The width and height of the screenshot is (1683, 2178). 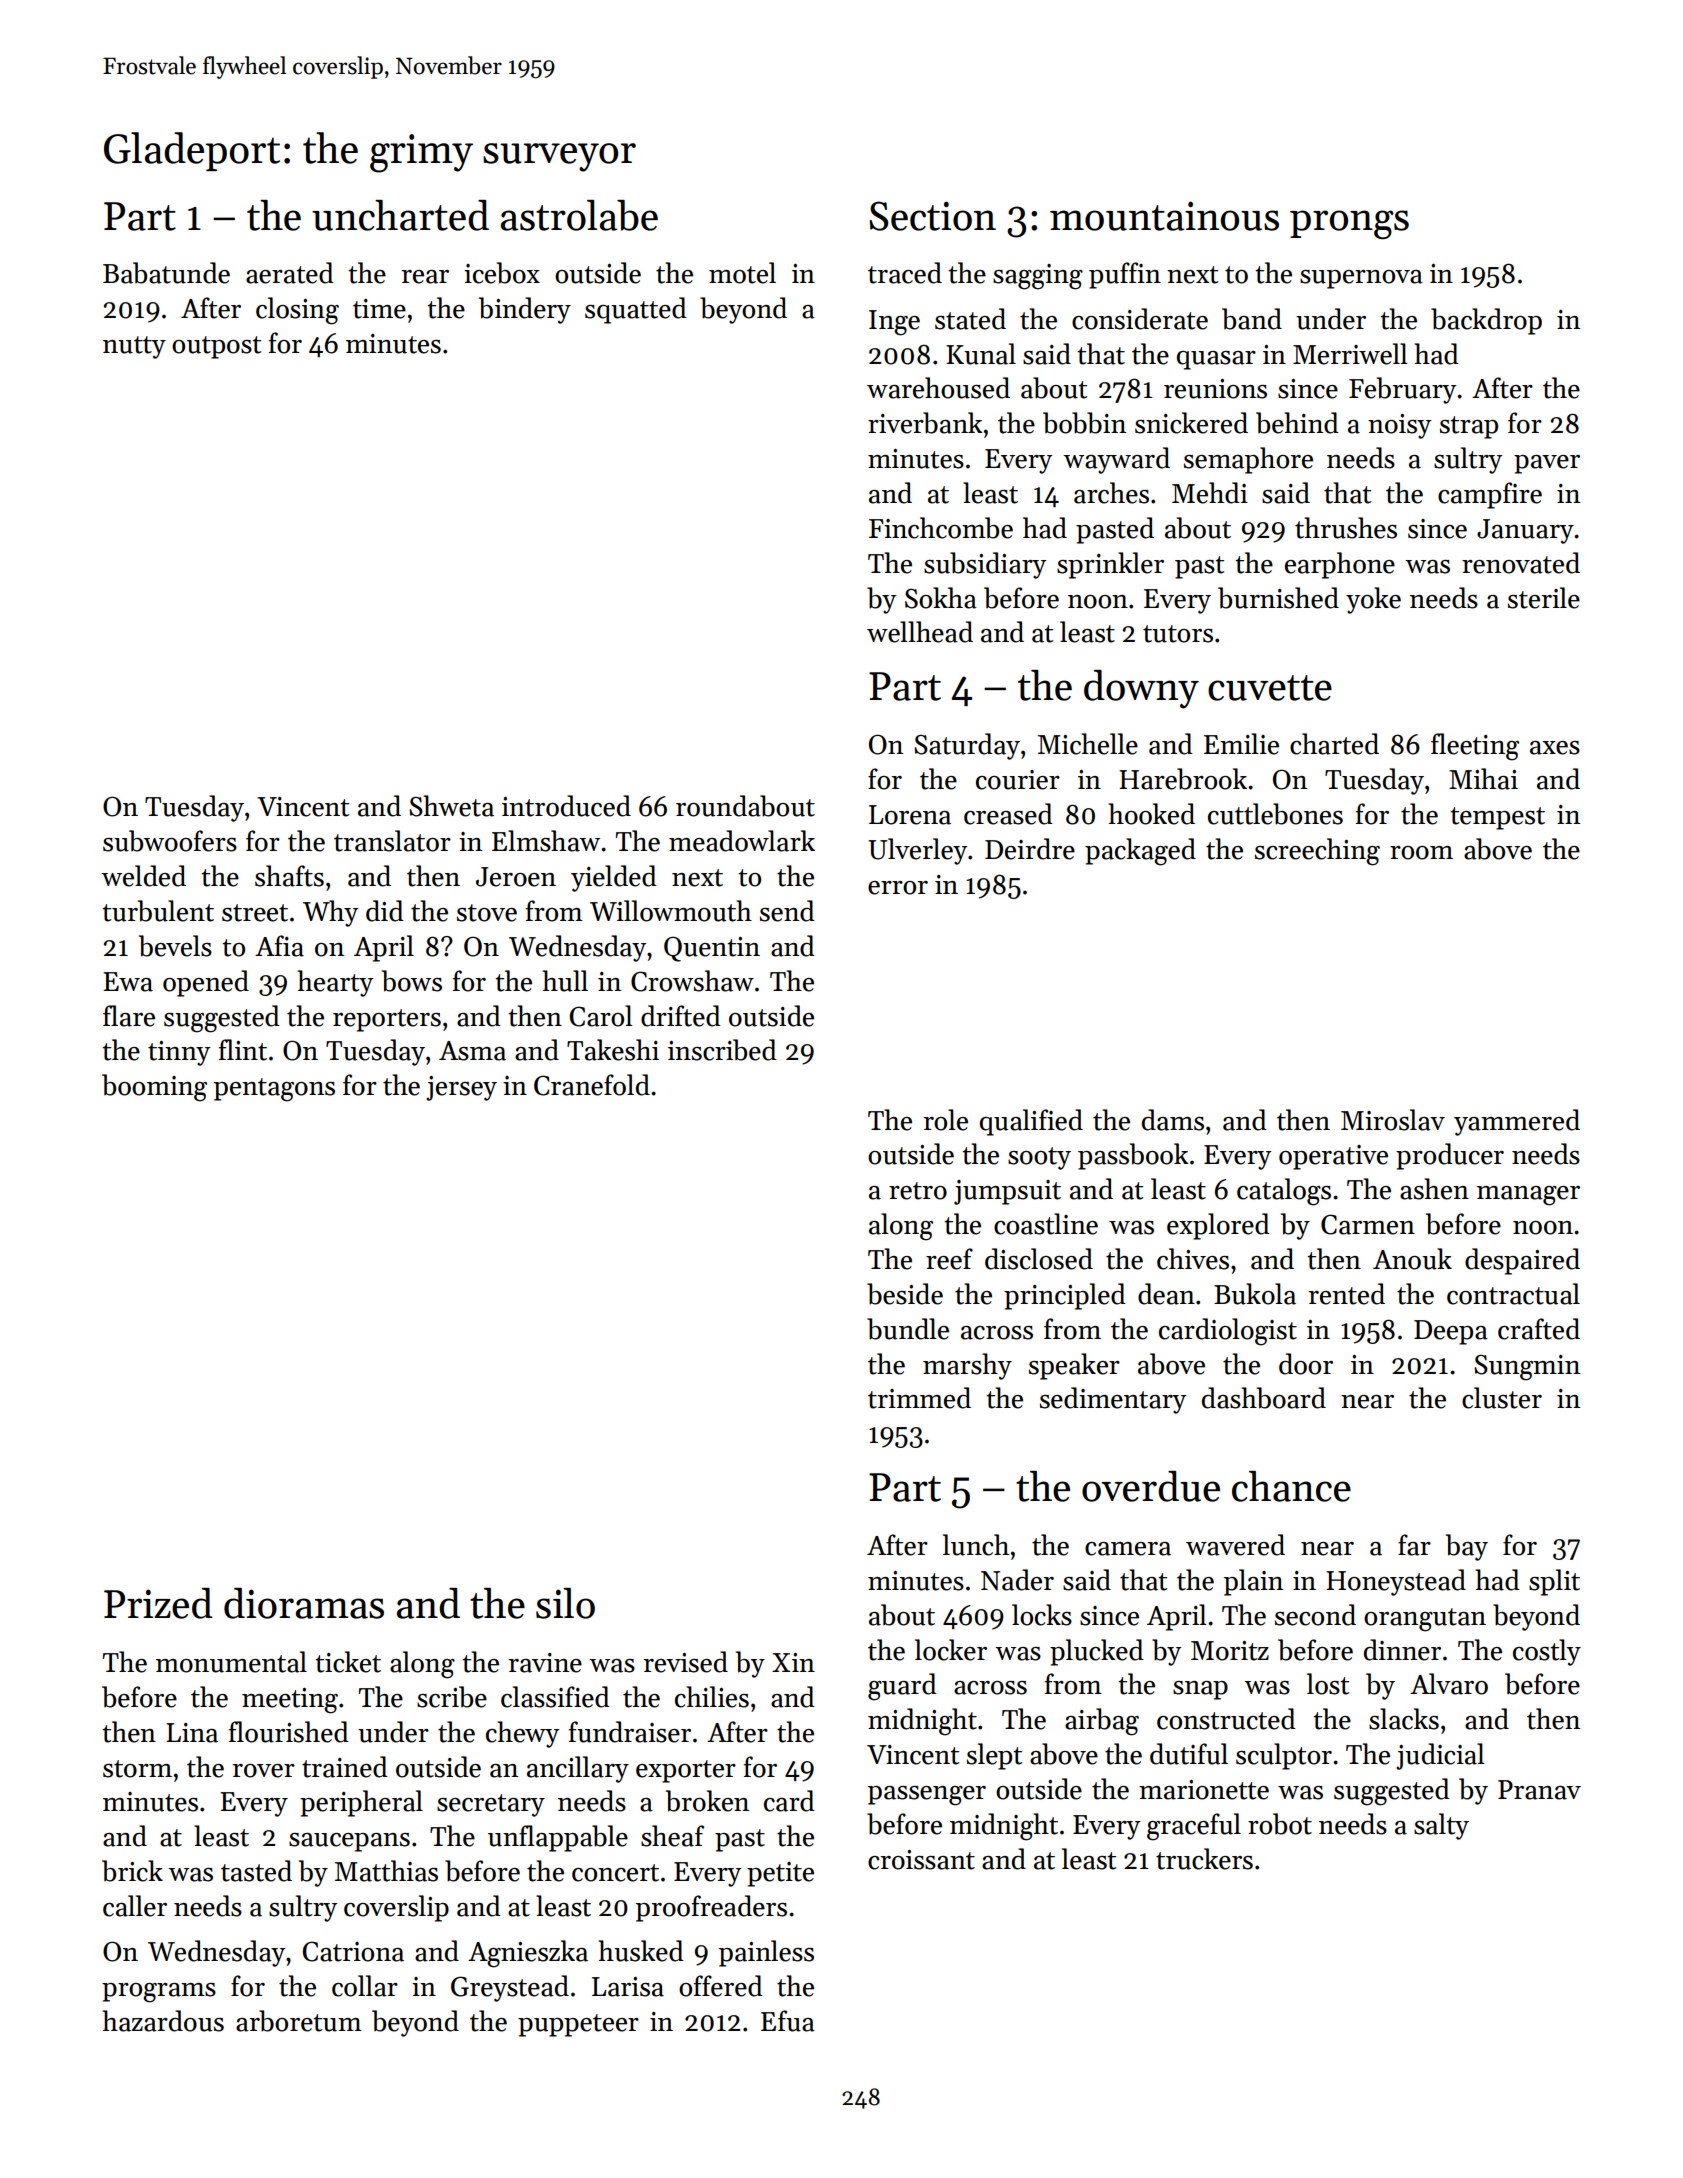 I want to click on prongs, so click(x=1349, y=224).
